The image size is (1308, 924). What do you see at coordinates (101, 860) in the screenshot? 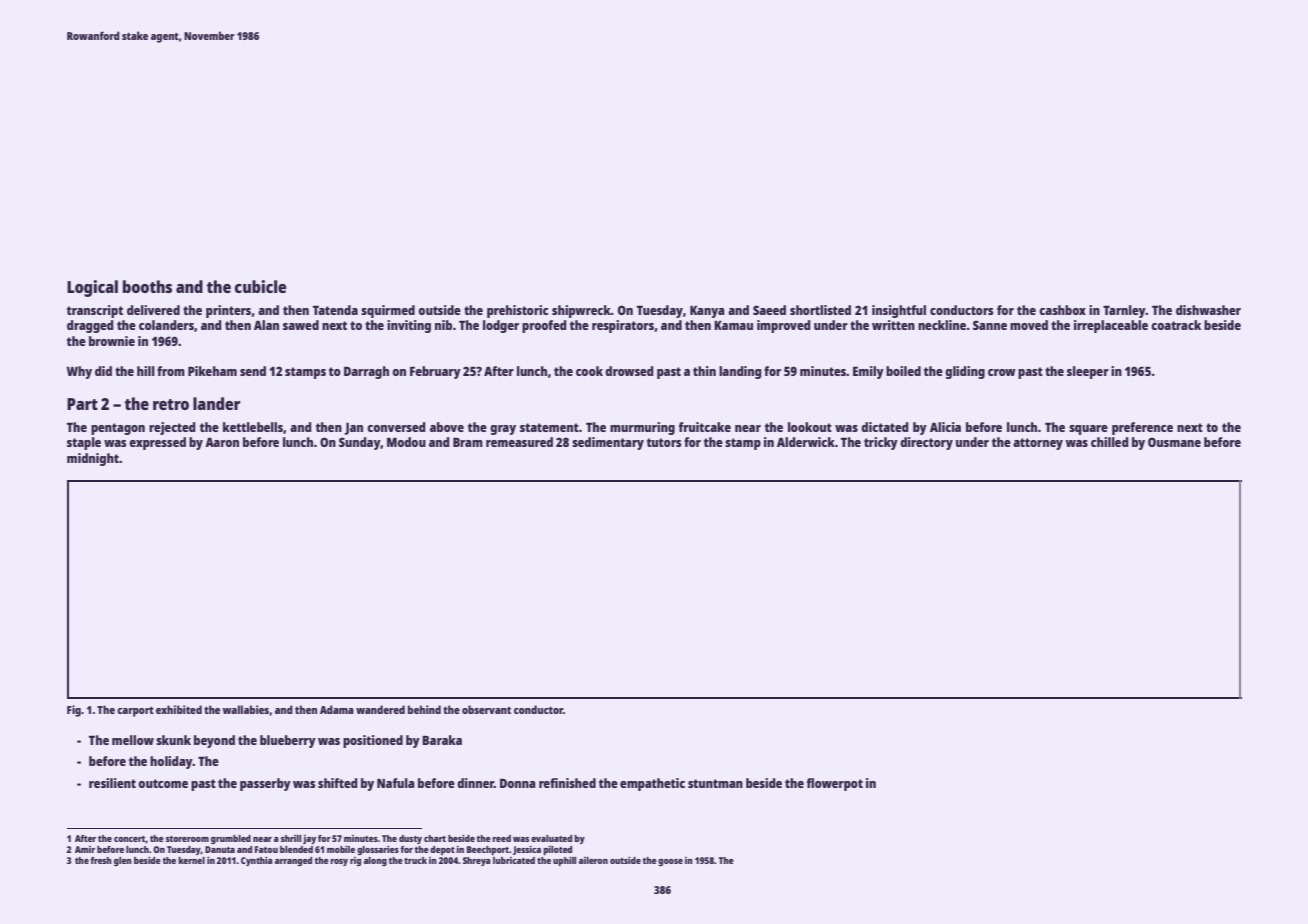
I see `fresh` at bounding box center [101, 860].
